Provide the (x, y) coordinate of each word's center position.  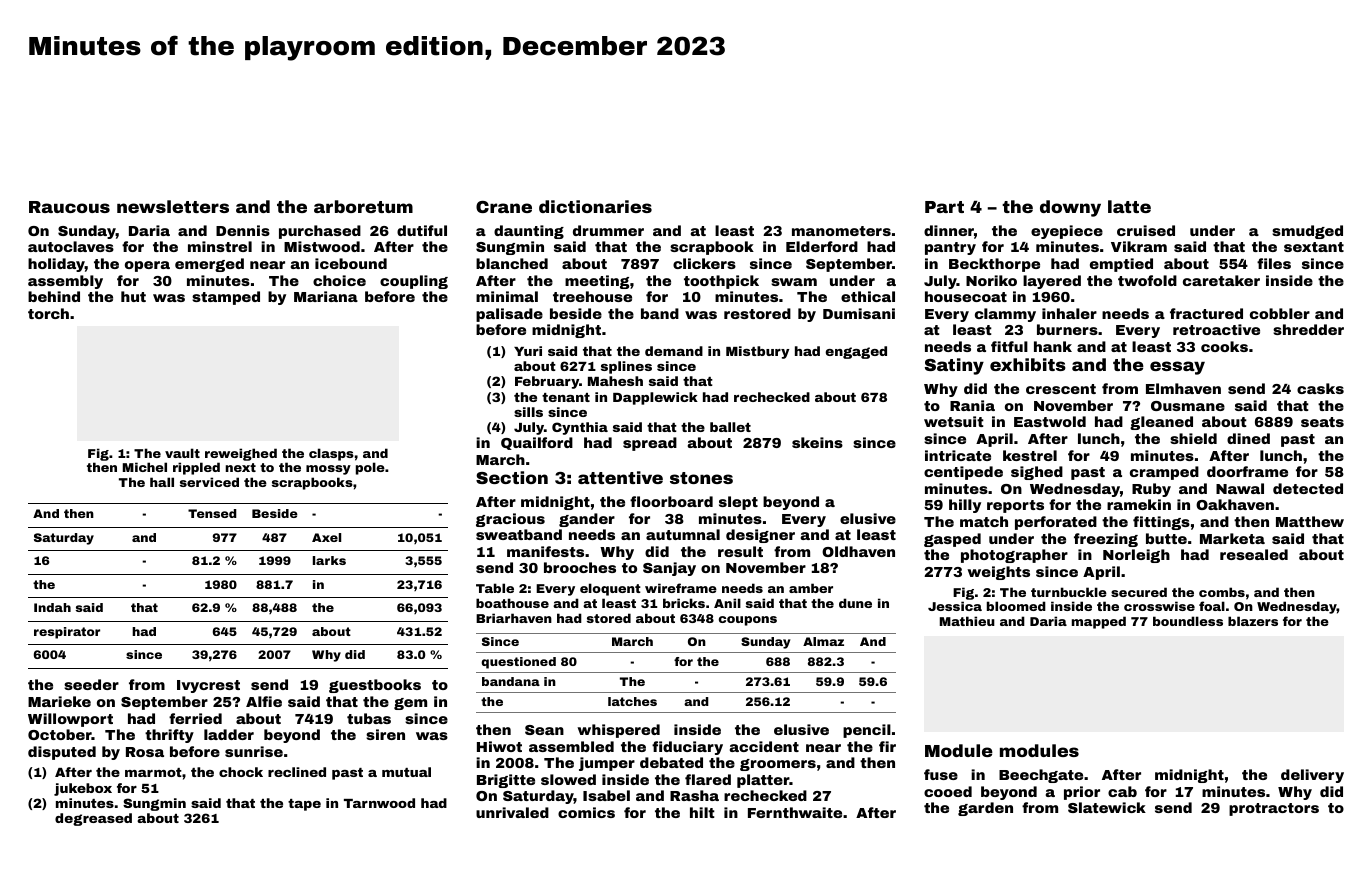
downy (1070, 208)
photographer (1014, 556)
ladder (229, 734)
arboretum (363, 206)
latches (632, 701)
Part (944, 207)
